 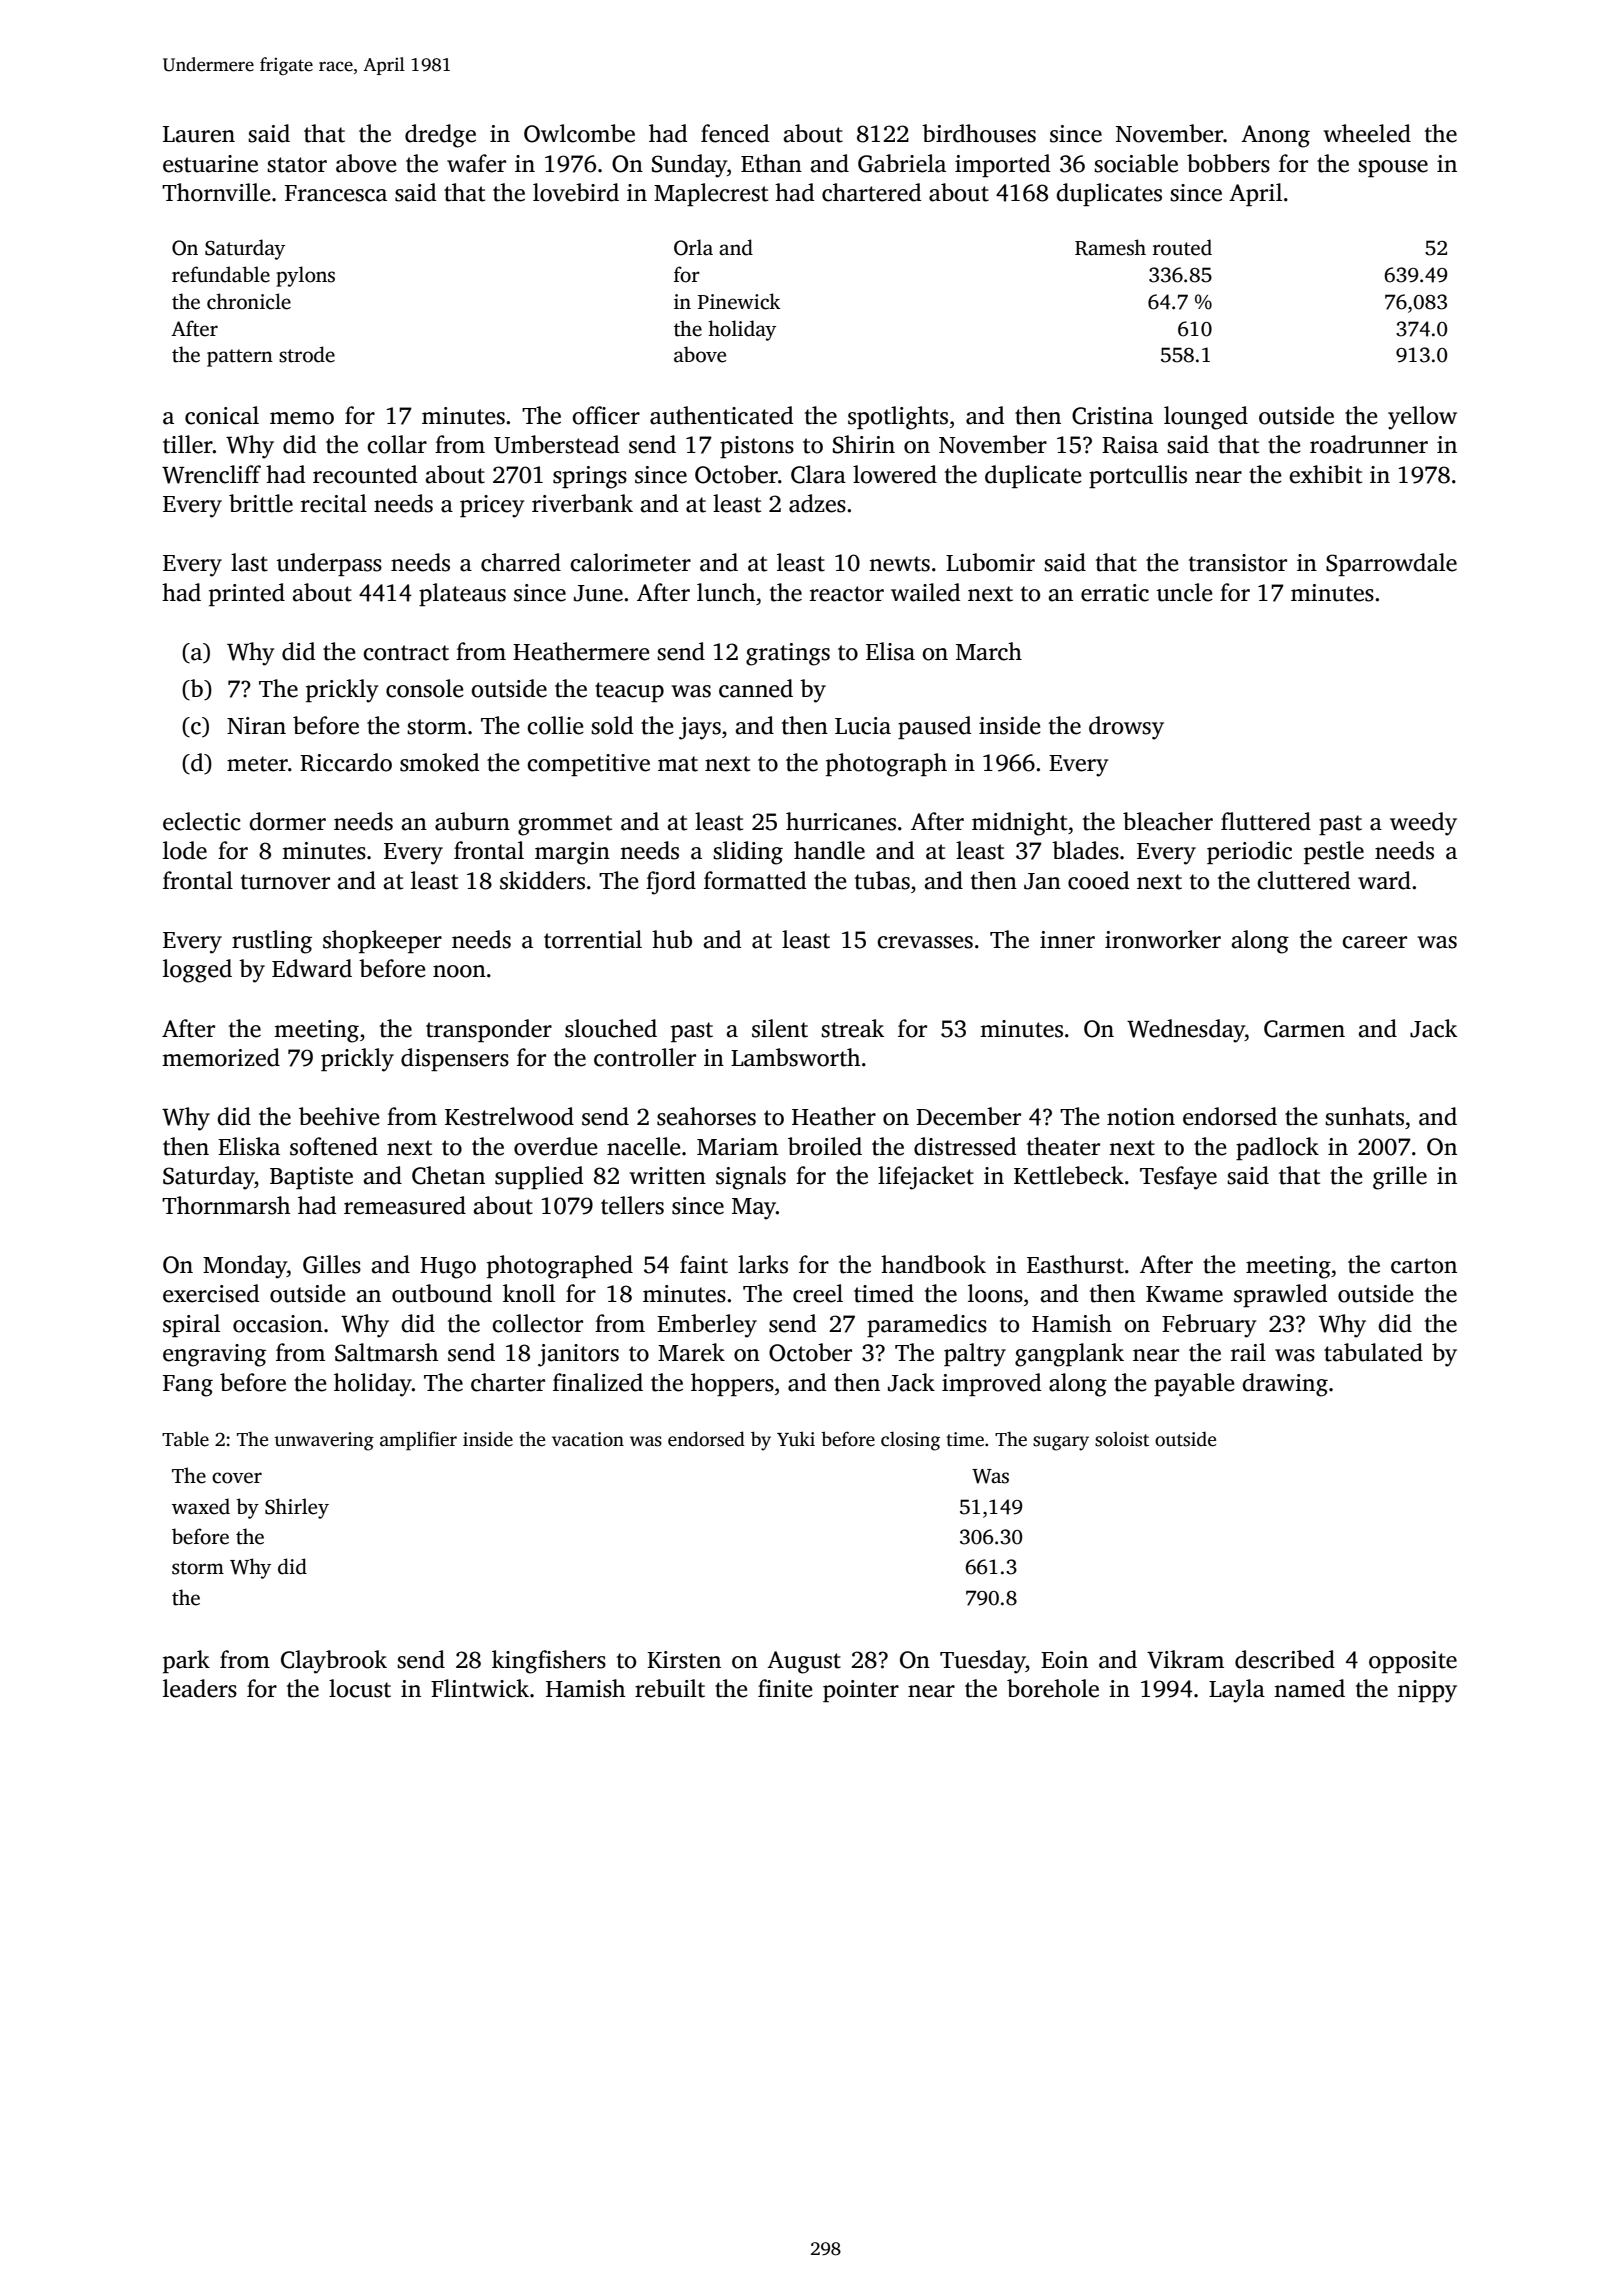 What do you see at coordinates (598, 1382) in the screenshot?
I see `finalized` at bounding box center [598, 1382].
